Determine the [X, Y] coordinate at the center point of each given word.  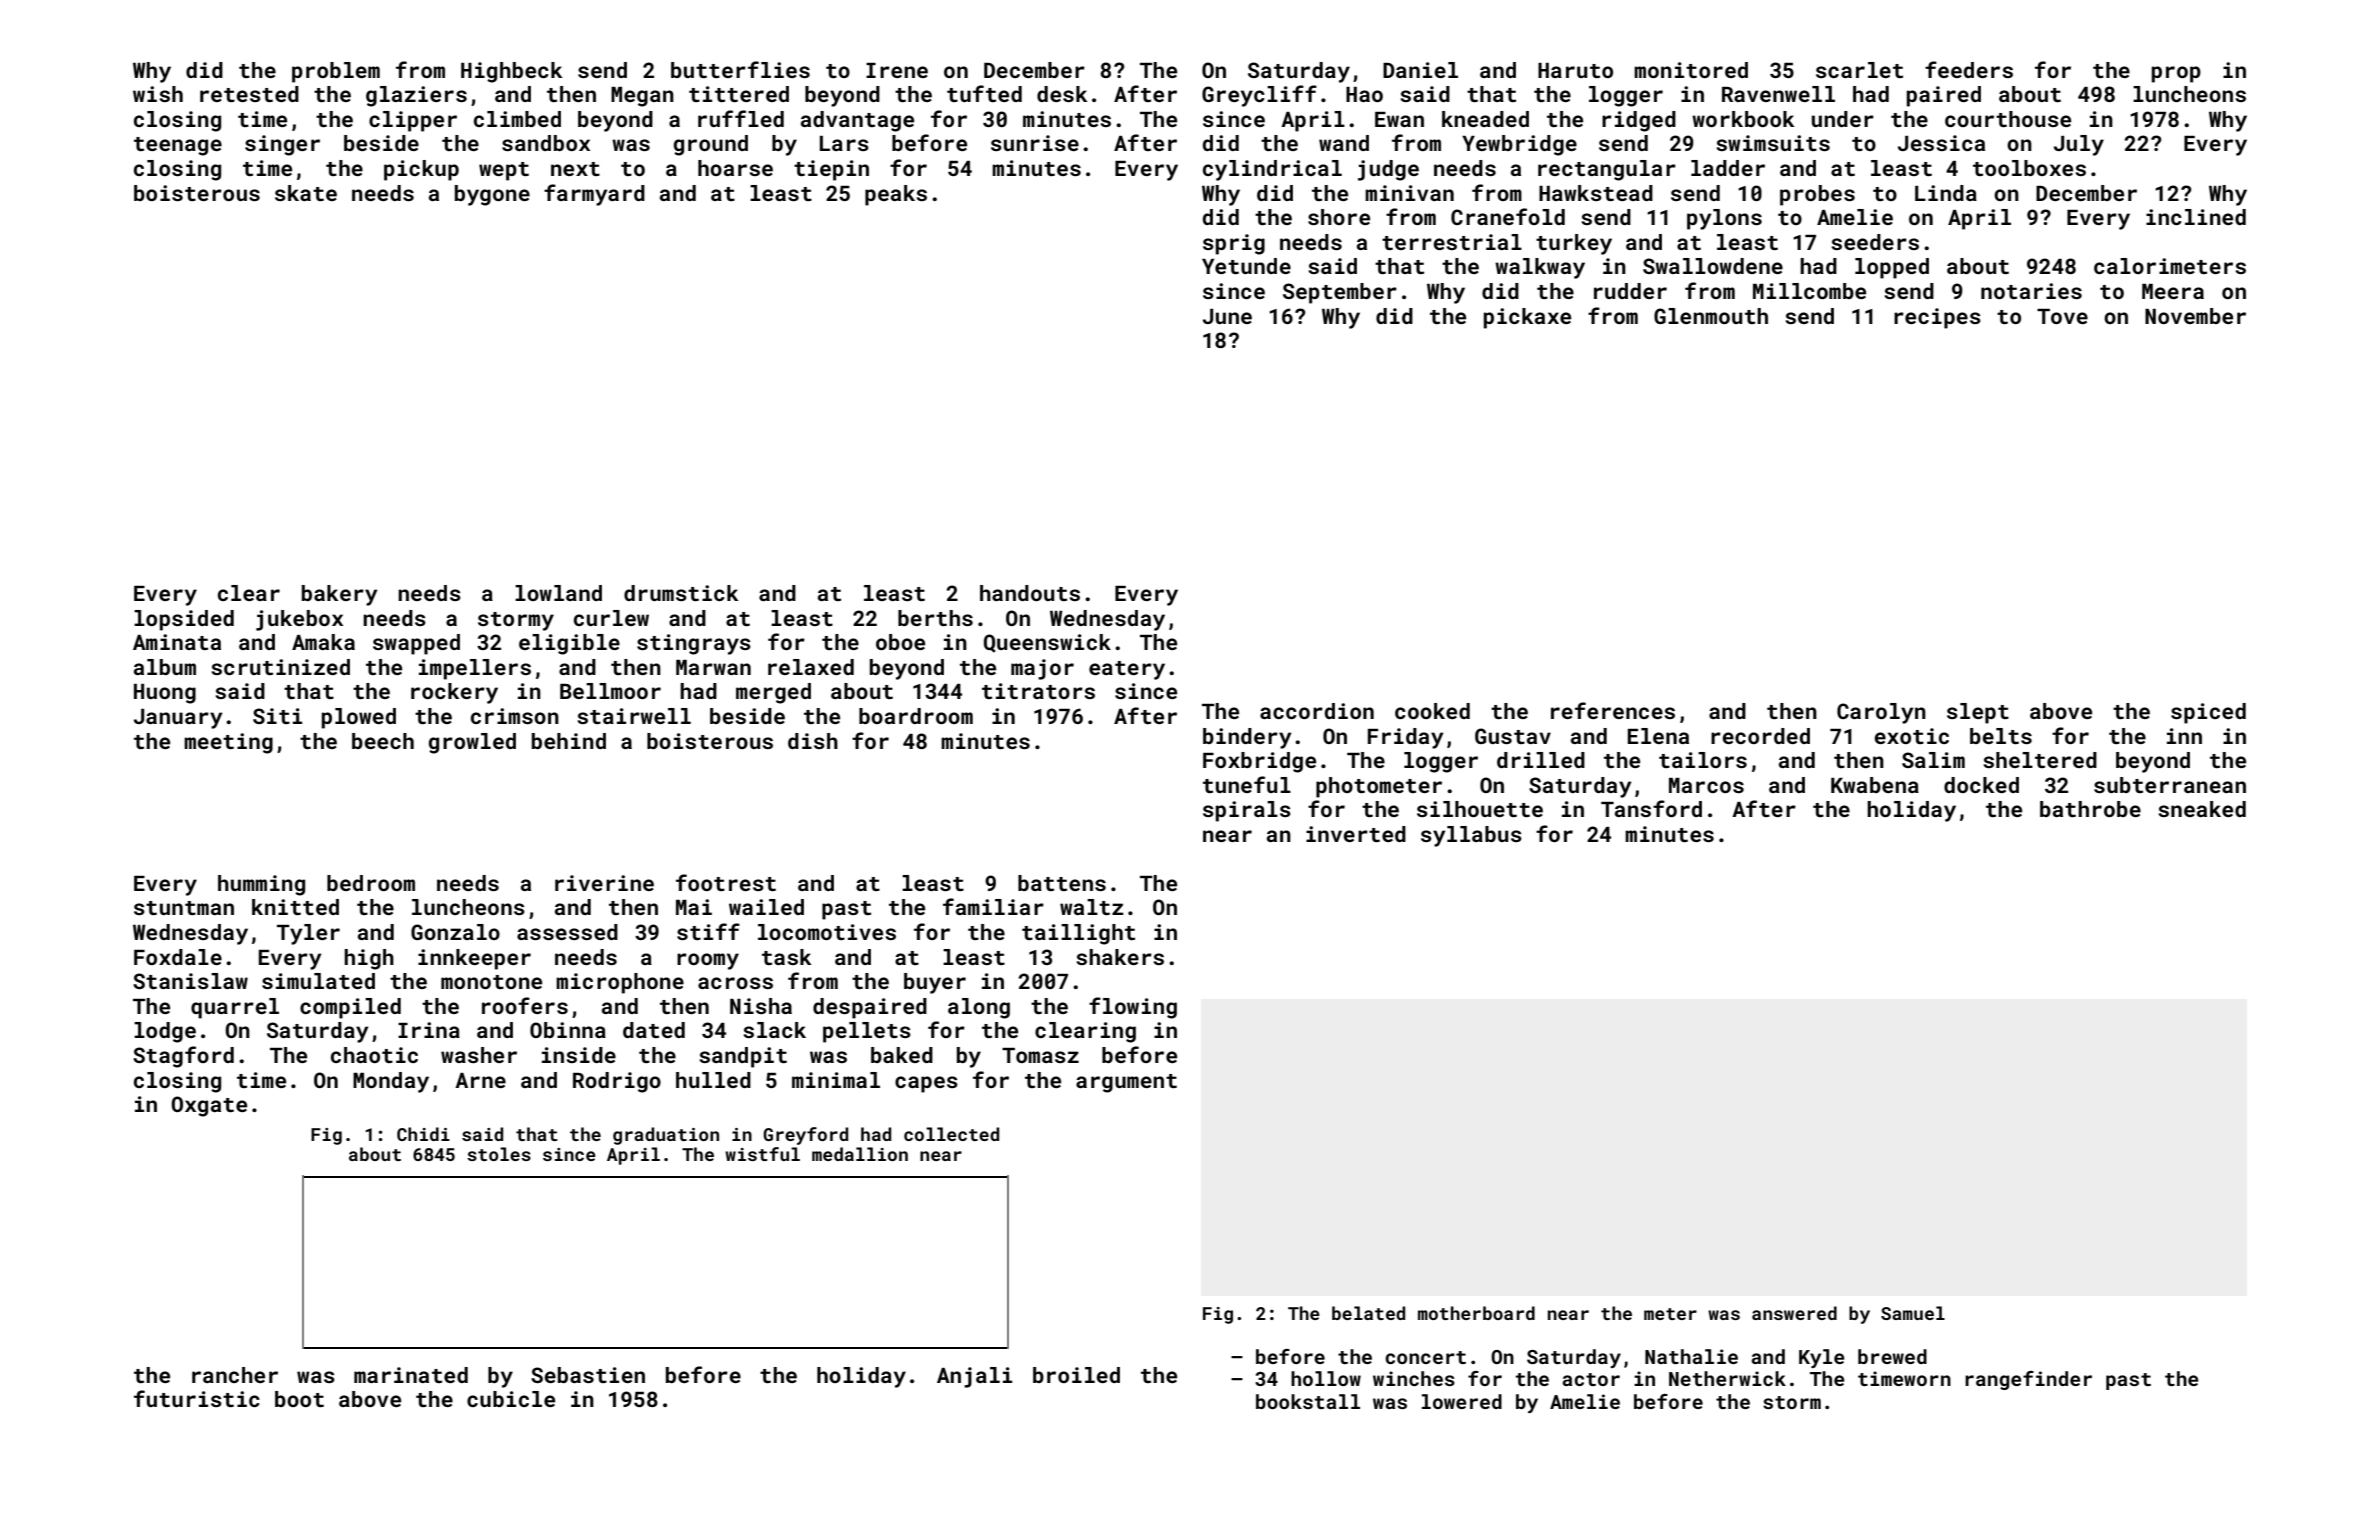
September [1340, 293]
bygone [492, 195]
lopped [1892, 268]
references [1613, 710]
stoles [499, 1154]
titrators [1038, 691]
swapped [416, 644]
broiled [1076, 1375]
